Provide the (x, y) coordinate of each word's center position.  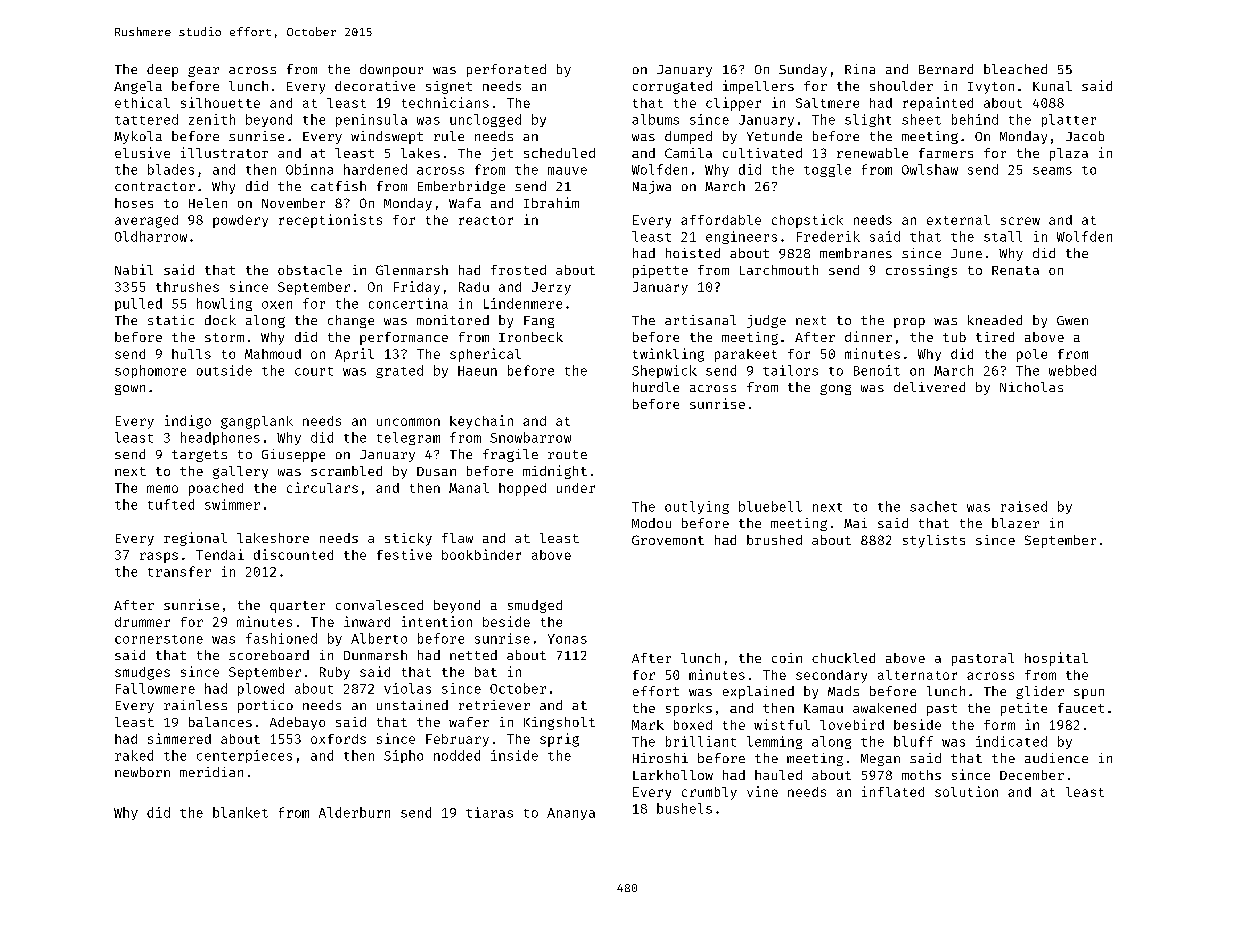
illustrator (224, 152)
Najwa (652, 187)
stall (1003, 236)
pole (1032, 355)
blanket (240, 812)
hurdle (656, 387)
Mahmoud (273, 354)
